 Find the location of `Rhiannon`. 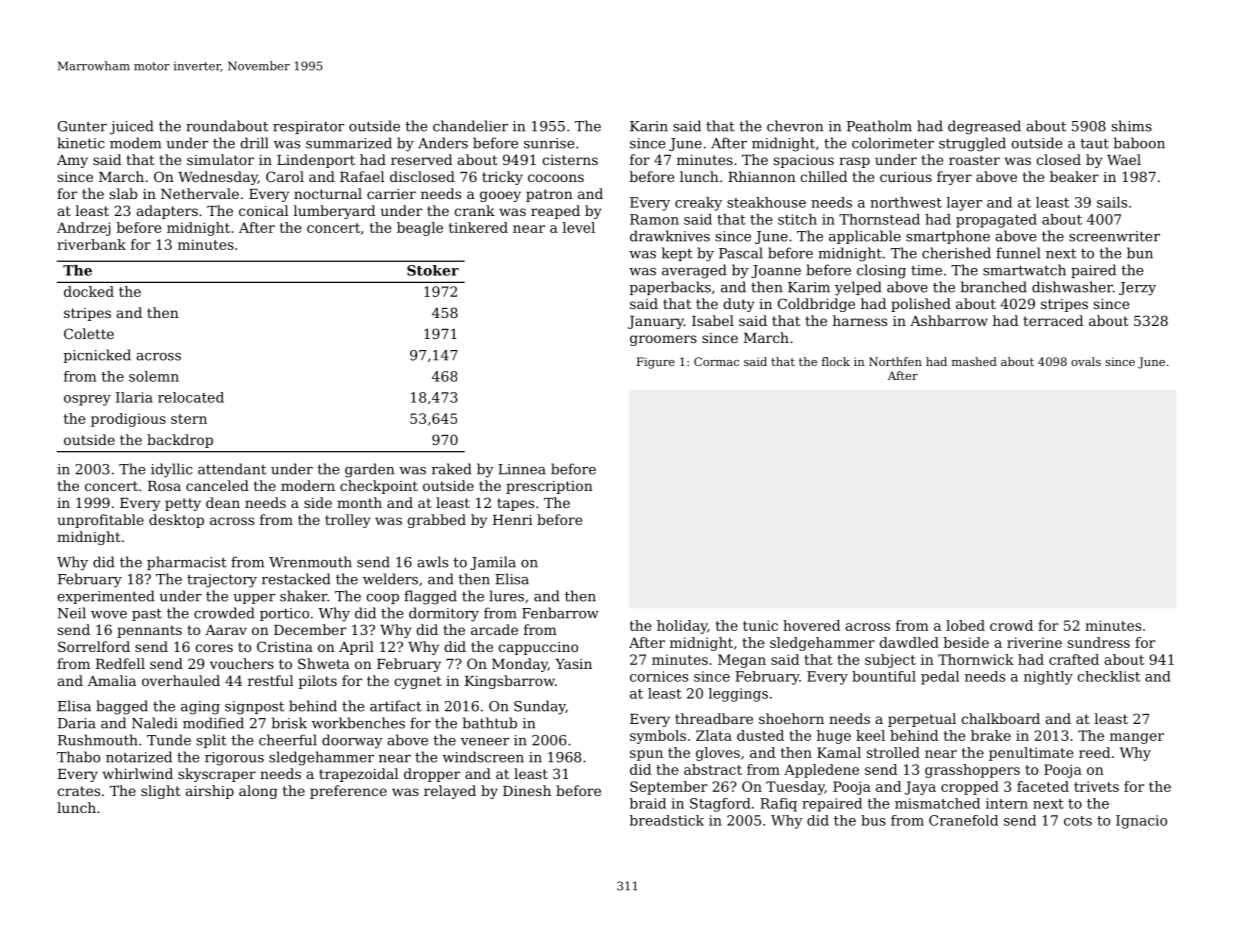

Rhiannon is located at coordinates (762, 176).
